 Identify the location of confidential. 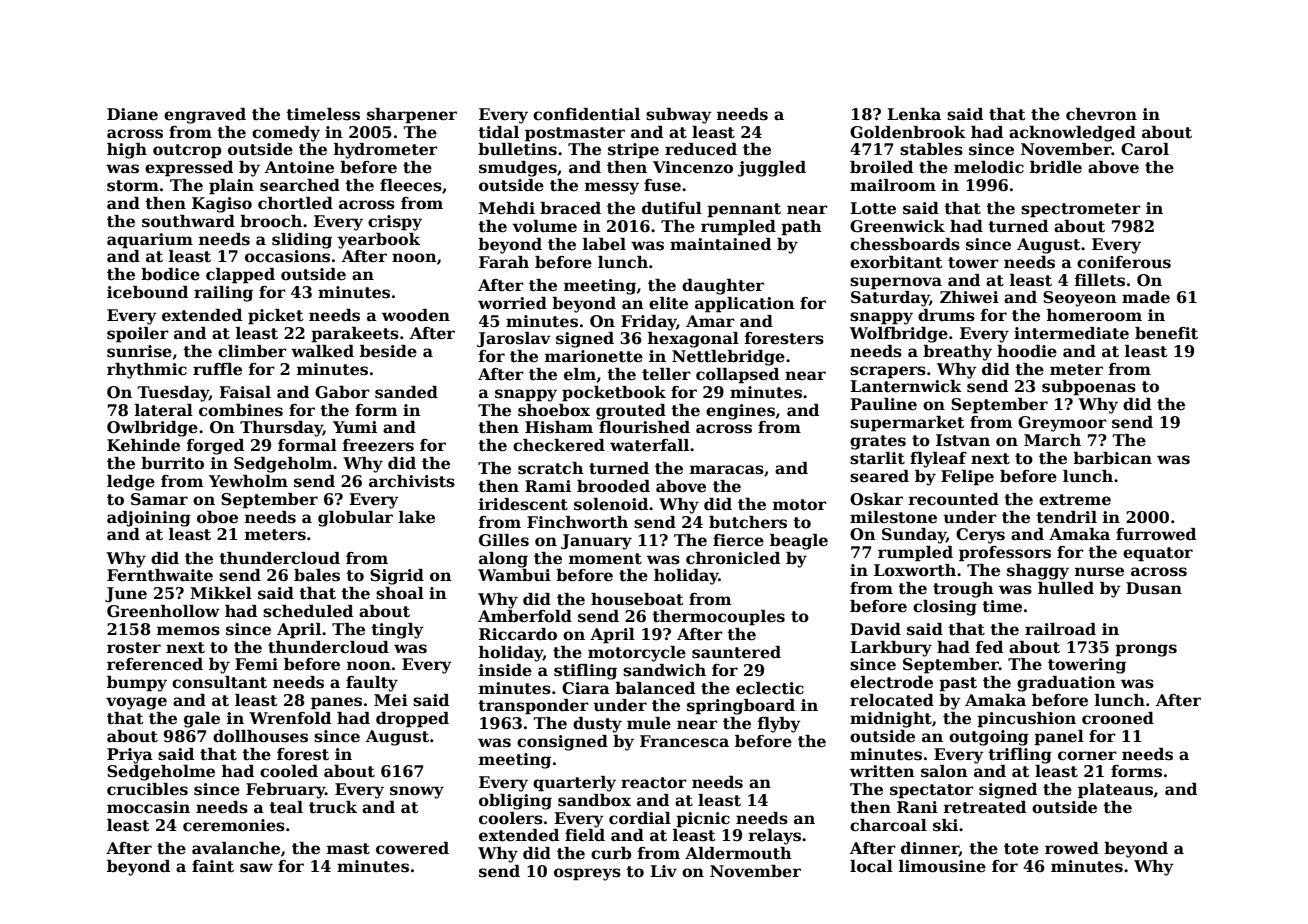
(586, 114).
